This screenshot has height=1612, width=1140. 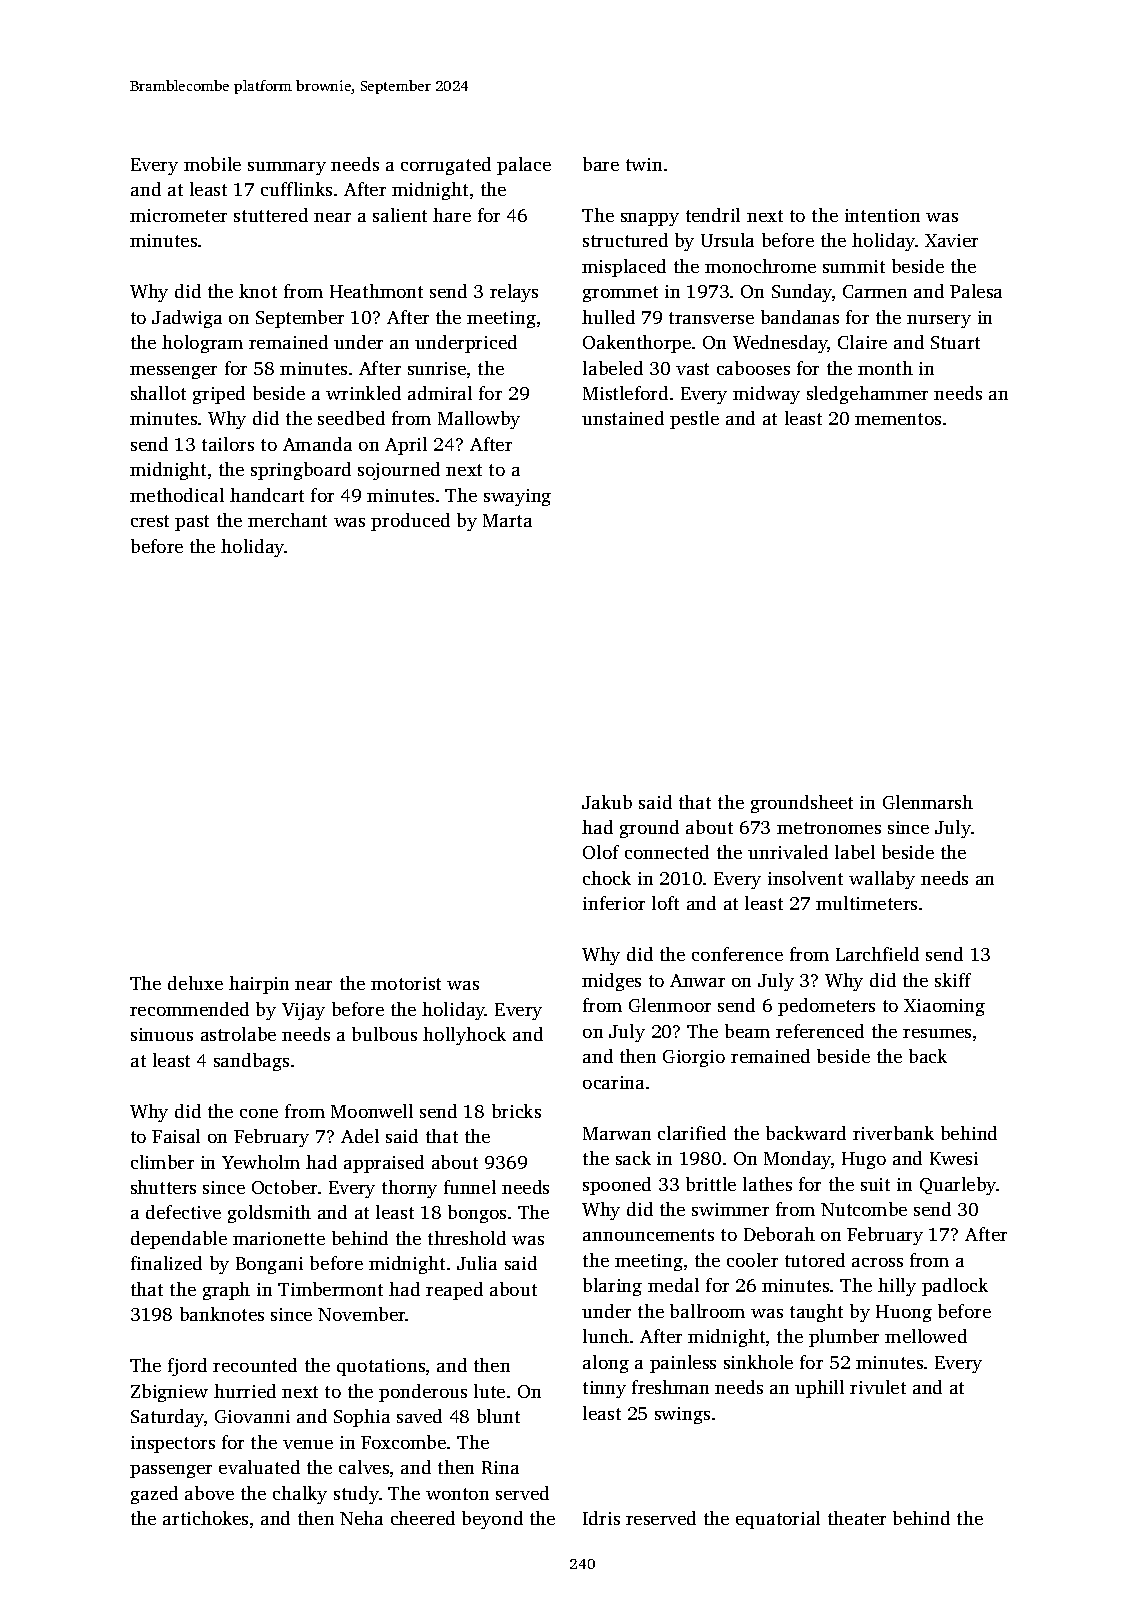 I want to click on motorist, so click(x=406, y=983).
